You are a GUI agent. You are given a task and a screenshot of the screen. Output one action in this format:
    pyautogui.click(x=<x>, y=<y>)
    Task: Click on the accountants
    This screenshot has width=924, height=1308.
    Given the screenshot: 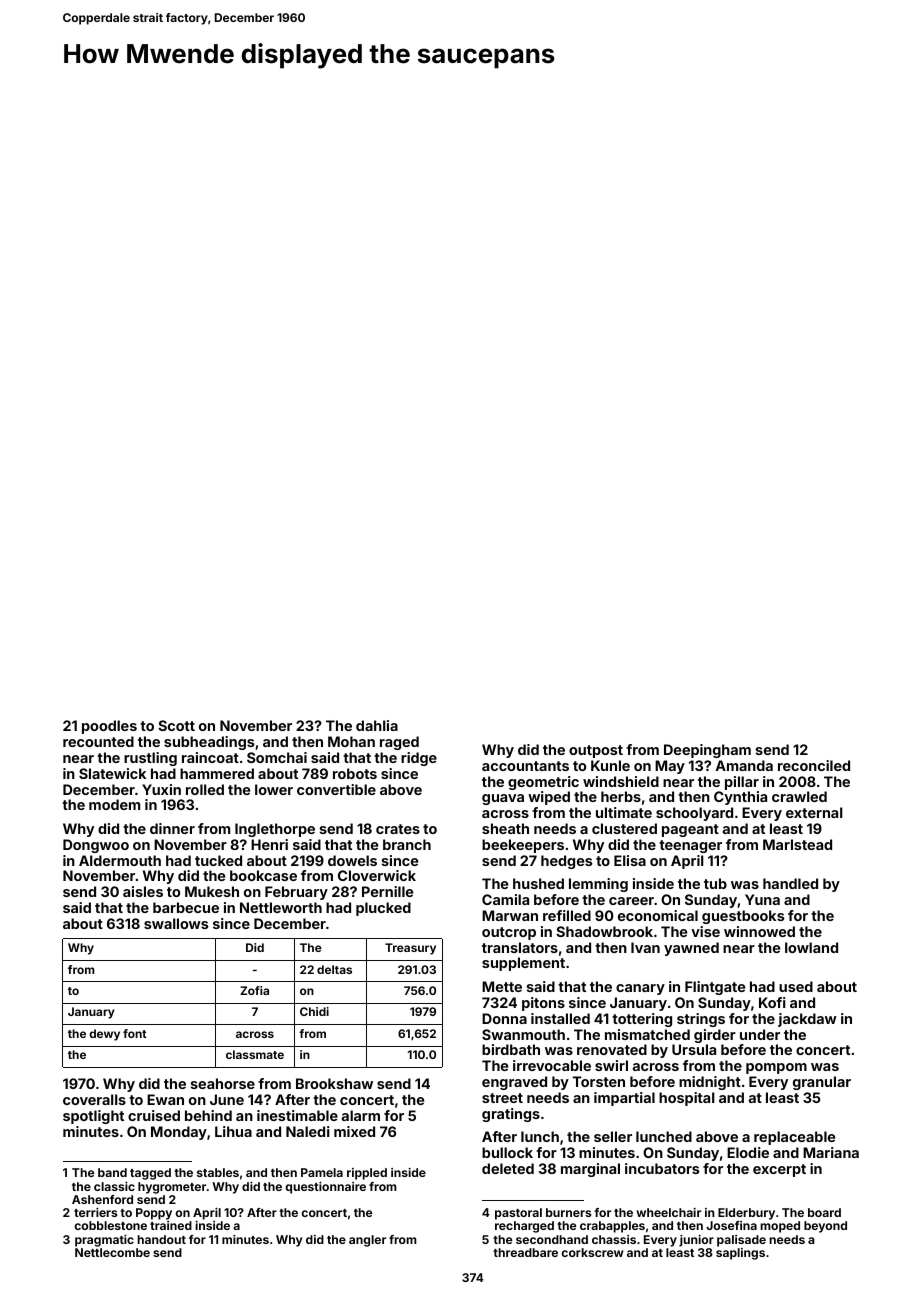 What is the action you would take?
    pyautogui.click(x=525, y=766)
